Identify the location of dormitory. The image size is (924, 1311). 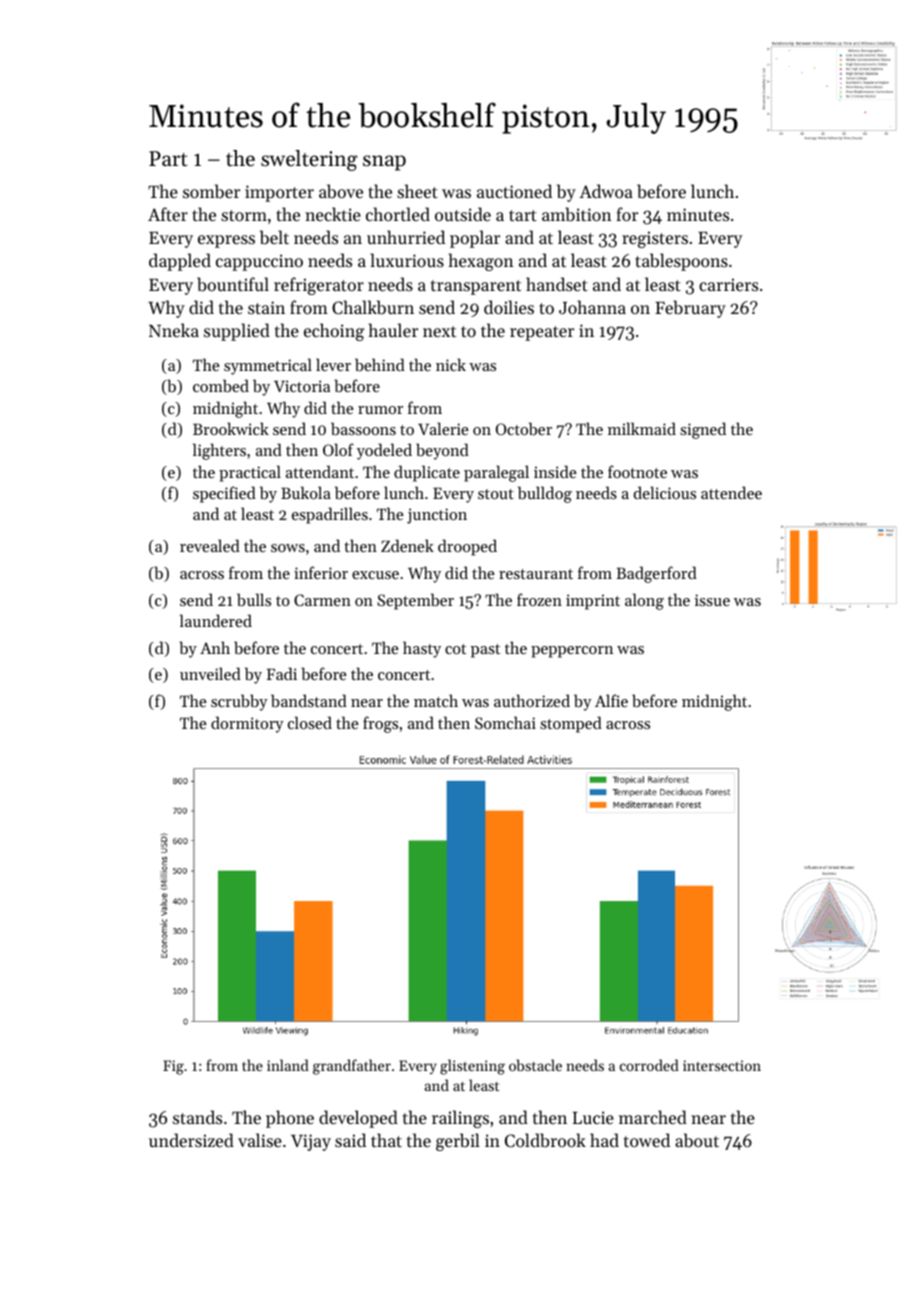
(247, 724).
